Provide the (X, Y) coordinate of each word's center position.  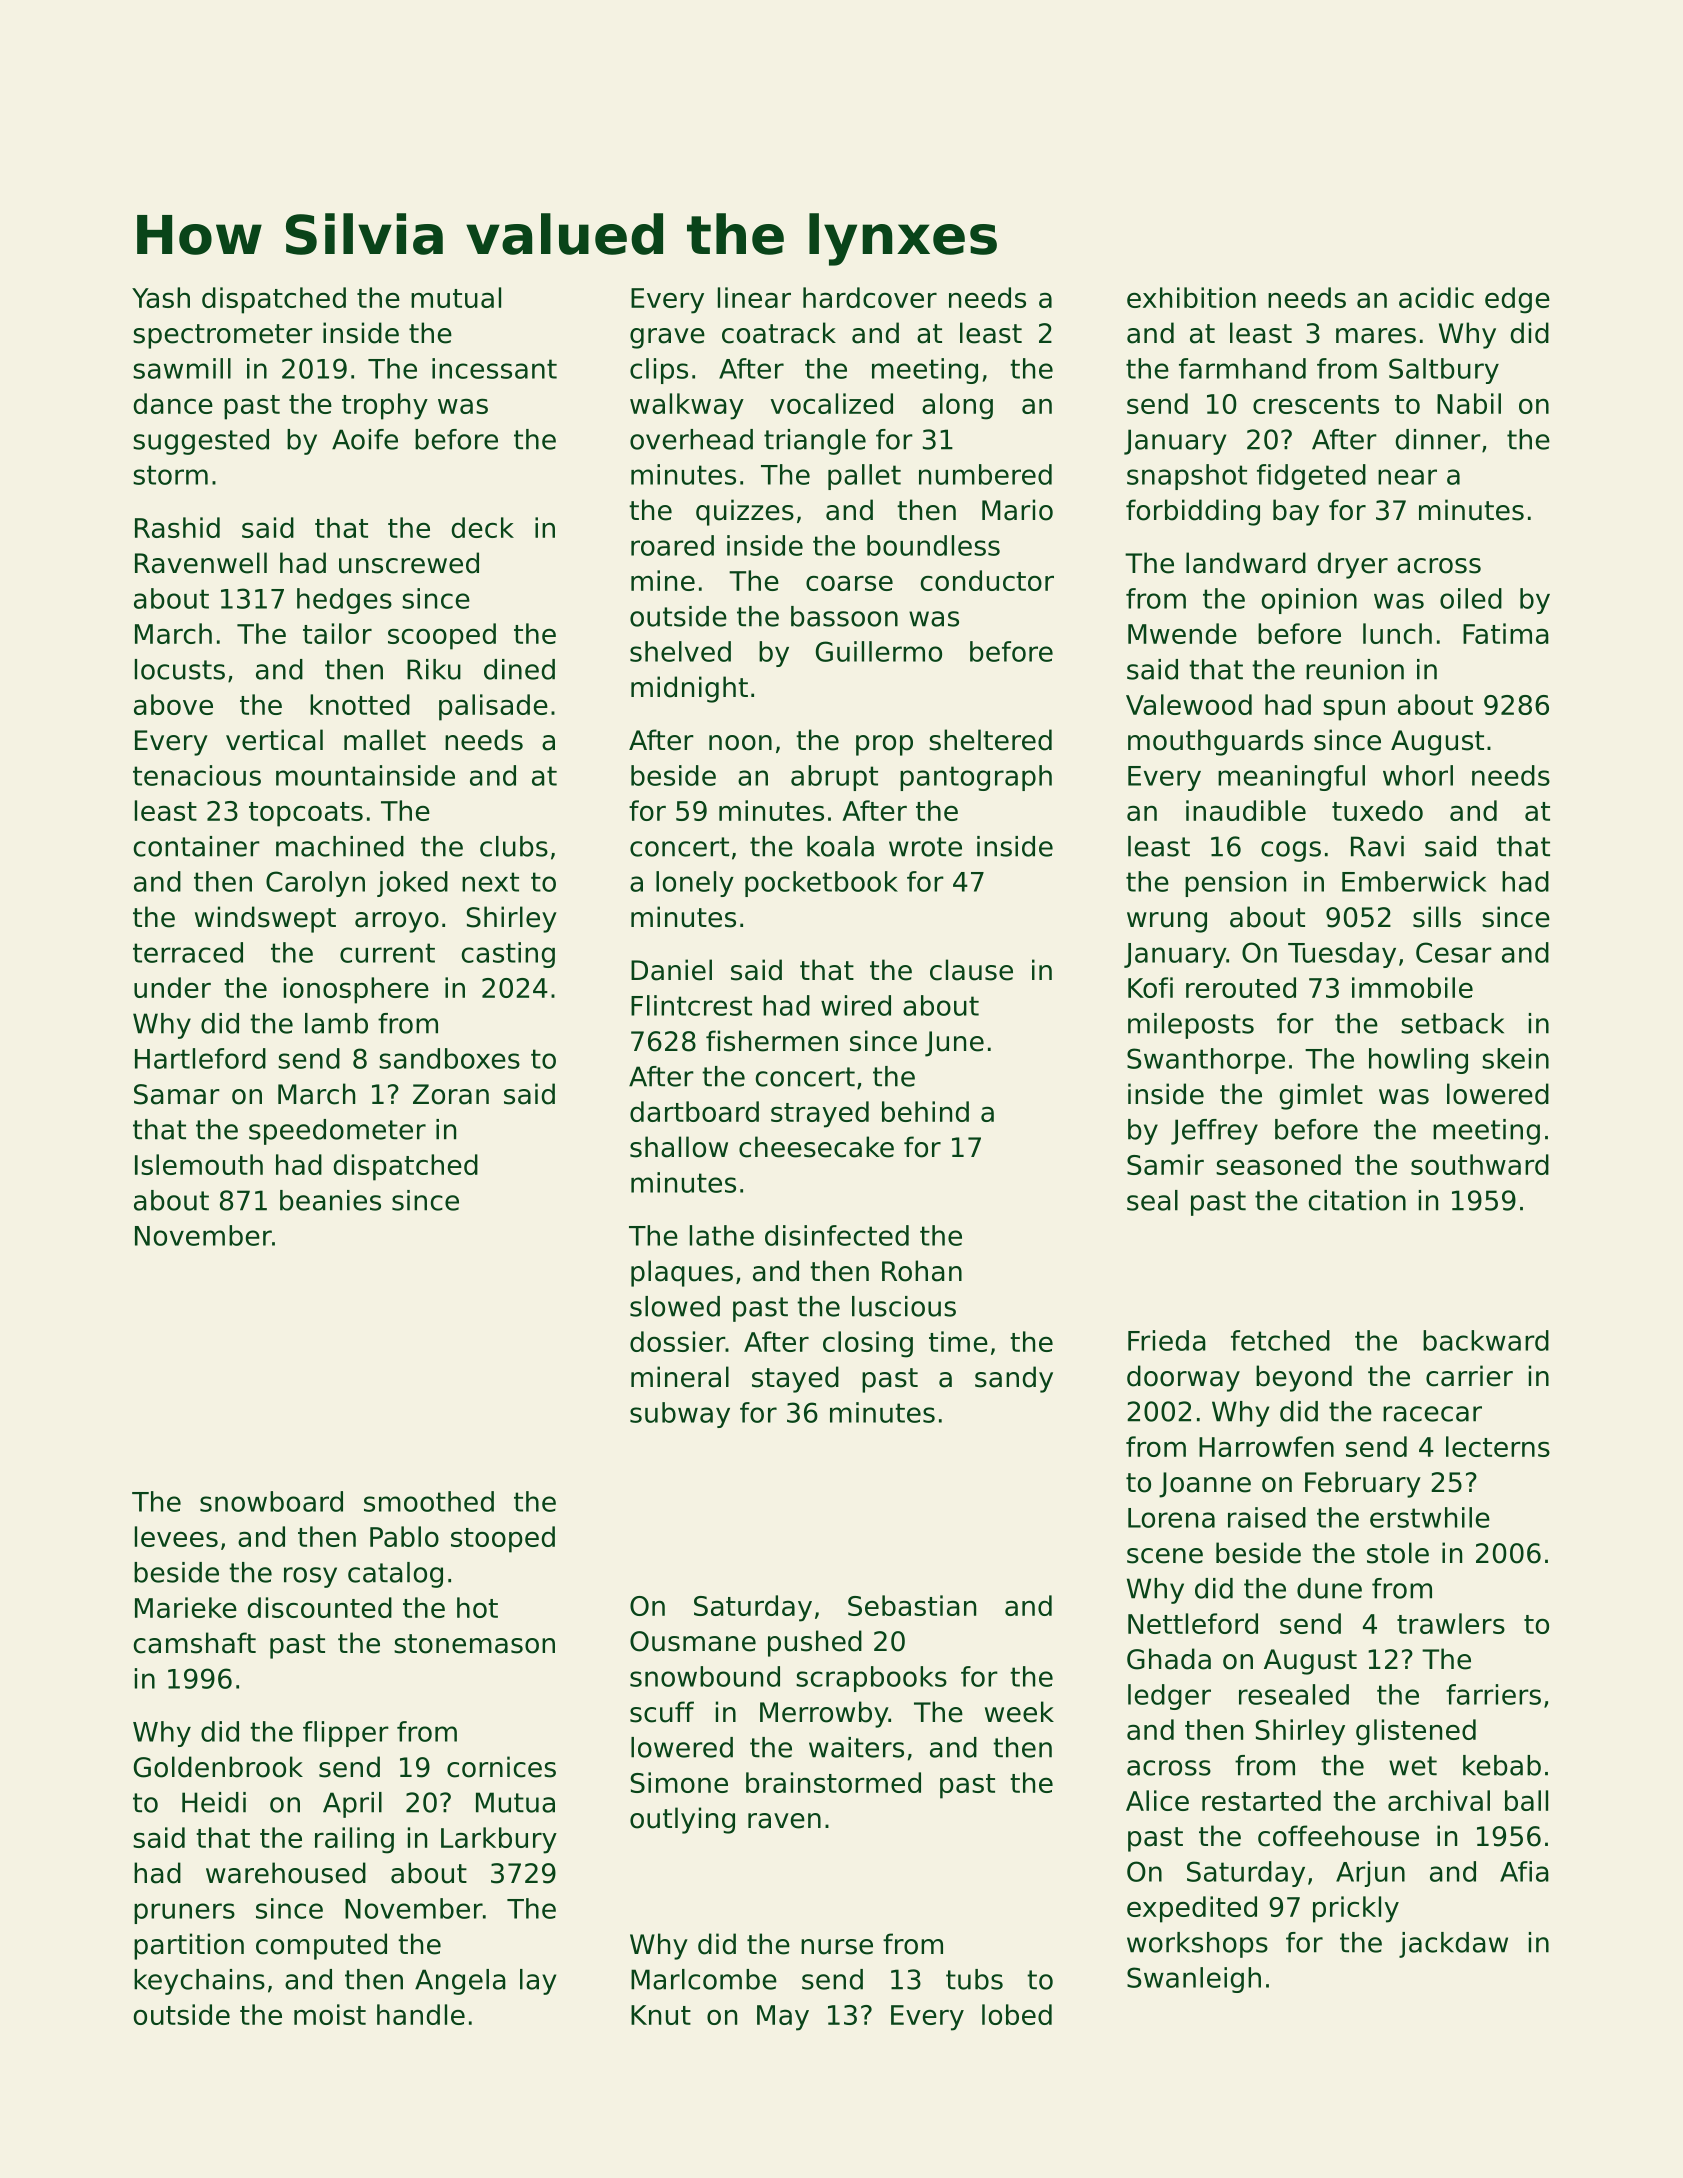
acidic (1436, 297)
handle (421, 2014)
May (783, 2018)
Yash (161, 297)
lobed (1017, 2014)
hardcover (870, 297)
